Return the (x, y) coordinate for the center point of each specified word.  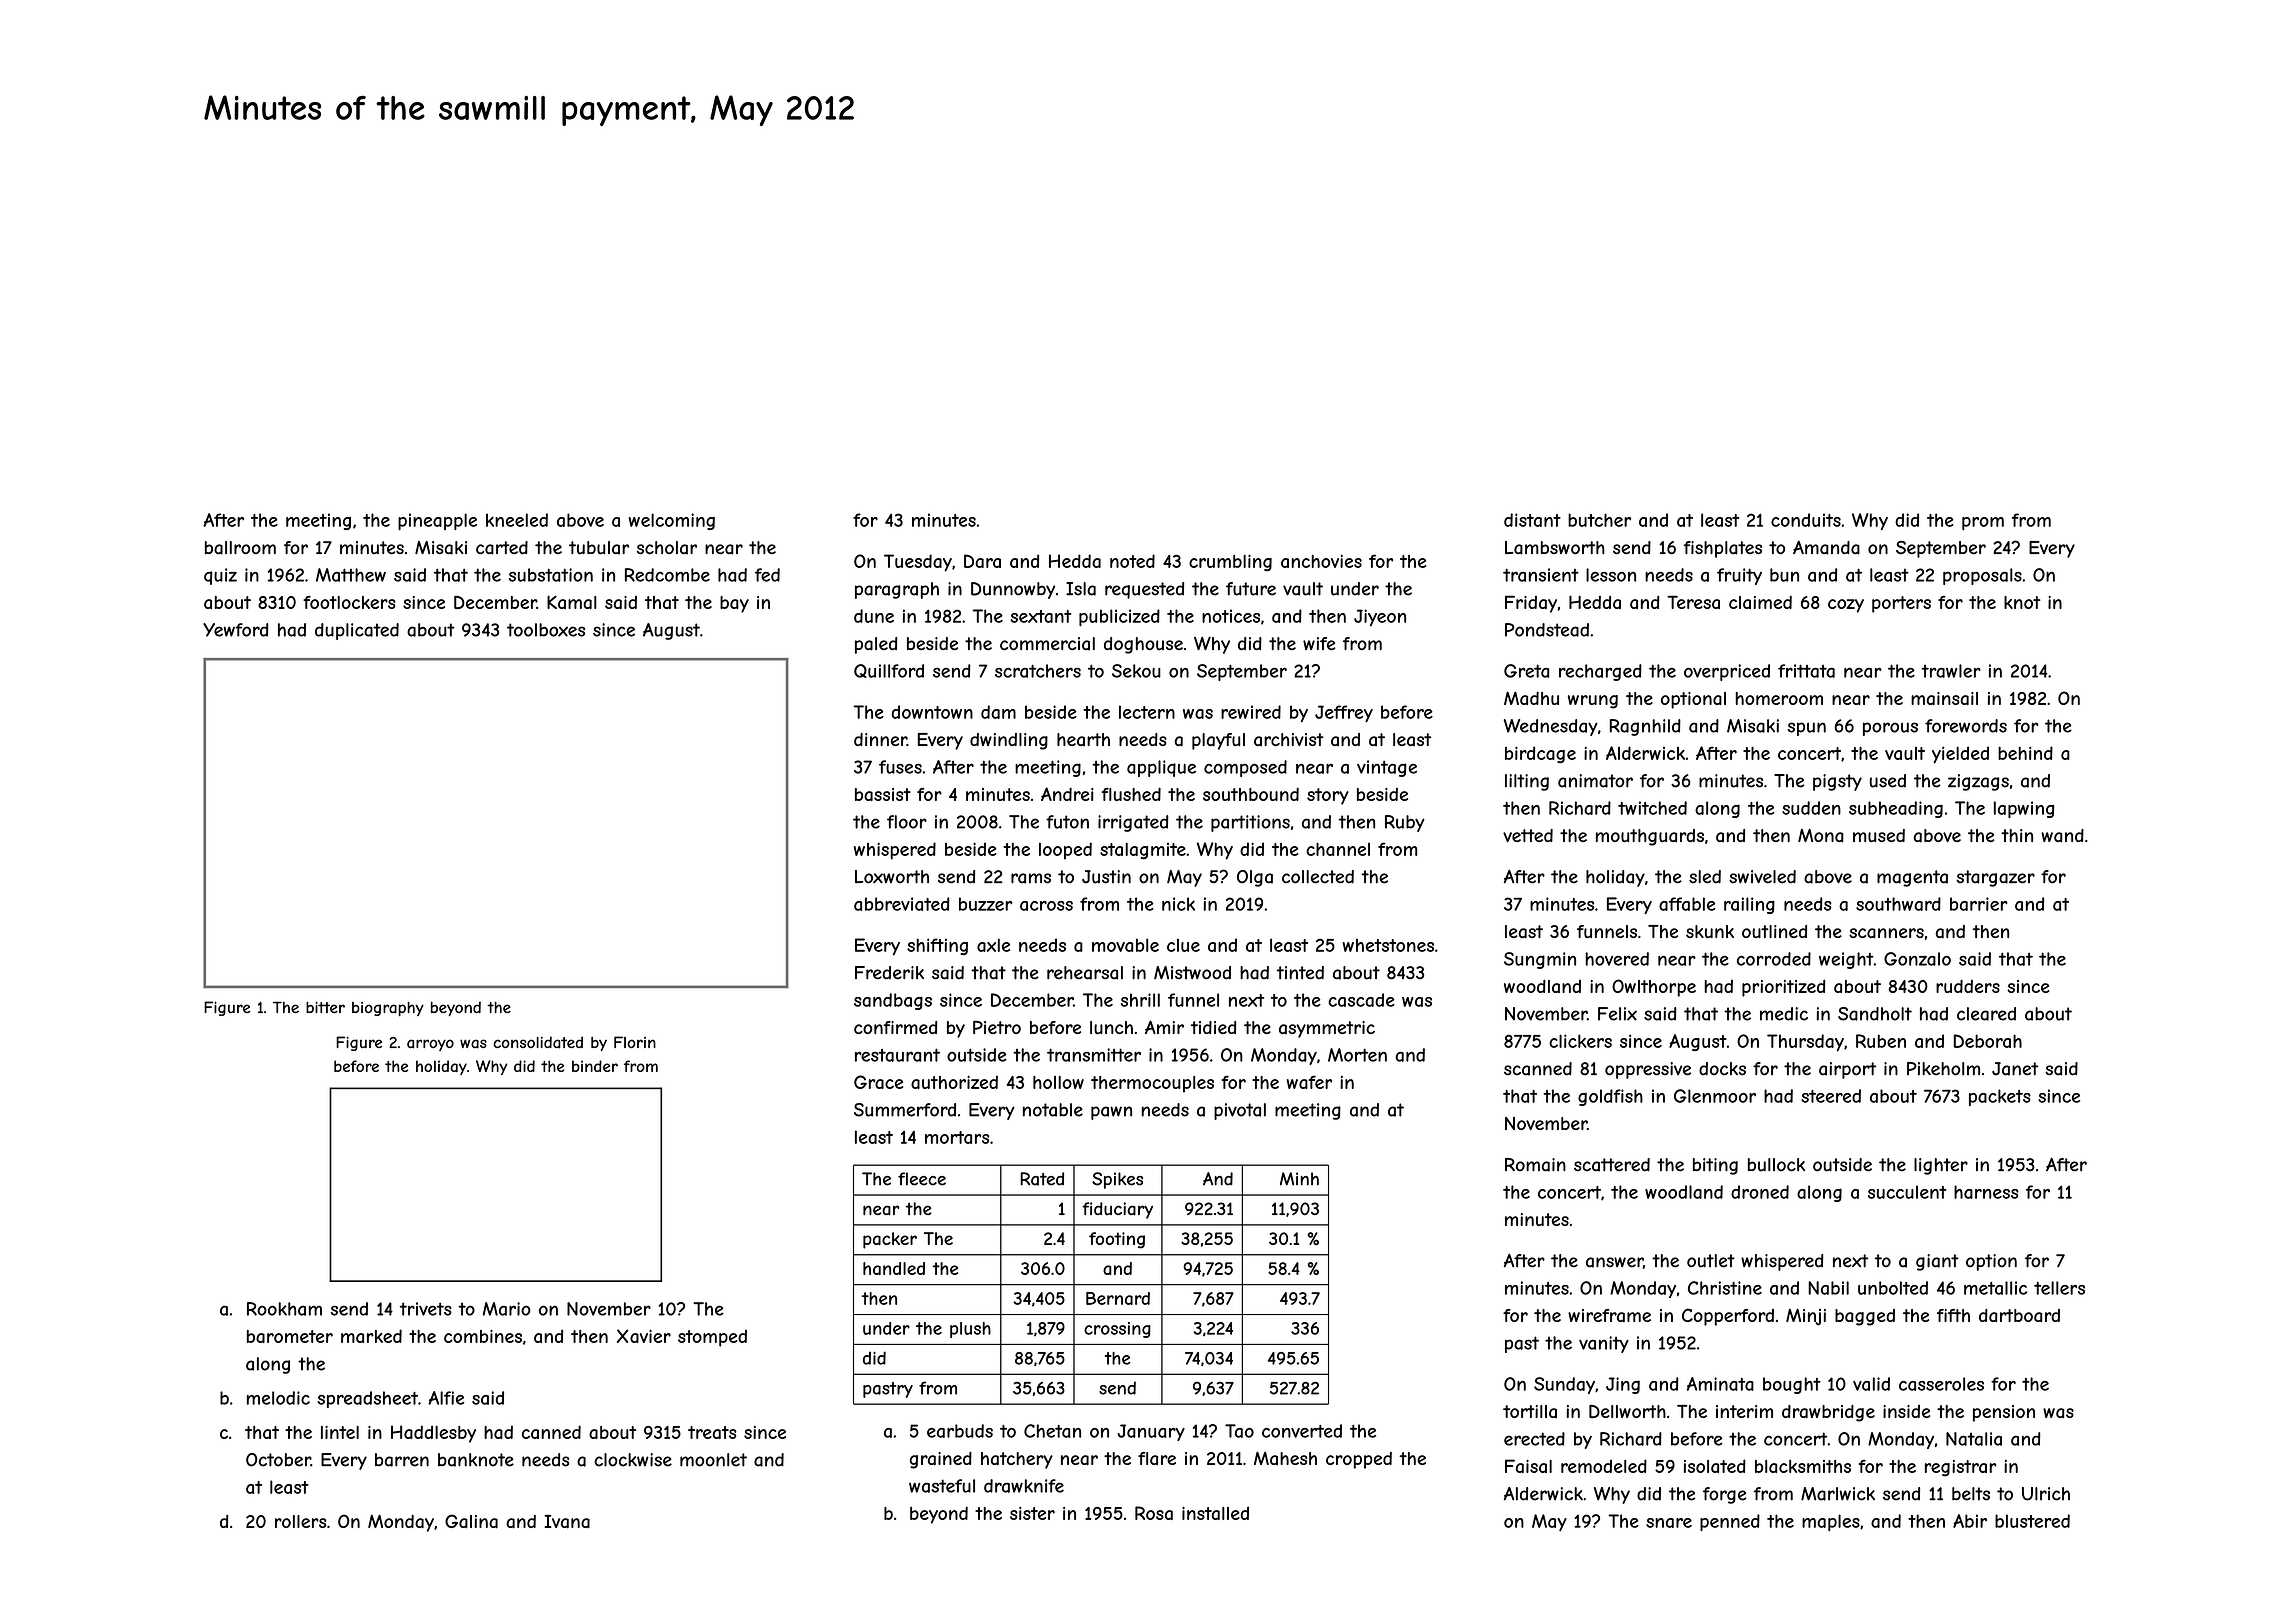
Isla (1081, 589)
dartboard (2019, 1315)
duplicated (357, 631)
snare (1669, 1523)
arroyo (430, 1045)
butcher (1599, 520)
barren (402, 1460)
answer (1614, 1262)
